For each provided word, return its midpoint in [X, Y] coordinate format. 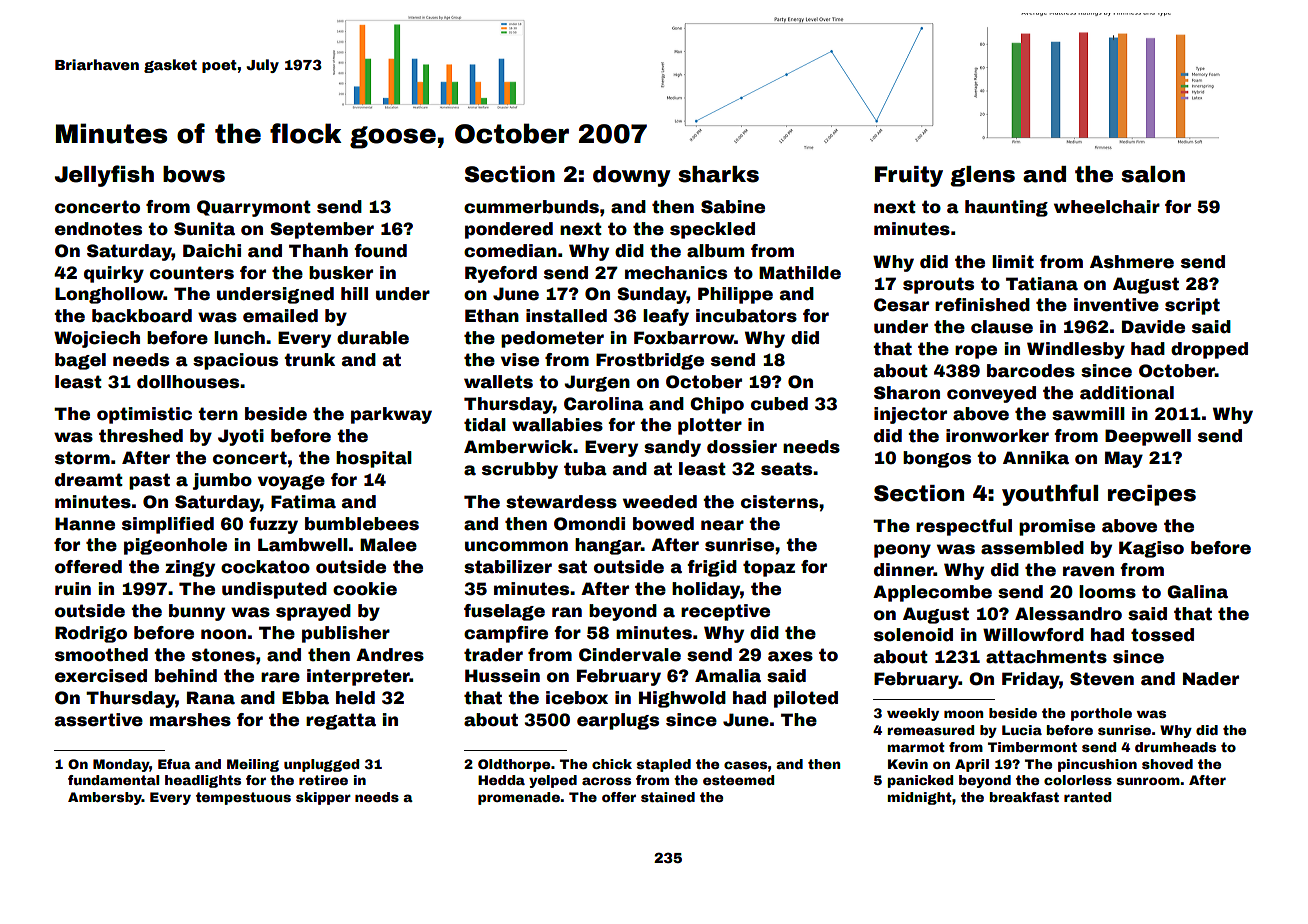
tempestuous [243, 798]
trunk [309, 360]
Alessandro [1068, 614]
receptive [725, 612]
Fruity [909, 176]
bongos [937, 459]
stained [668, 797]
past [149, 481]
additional [1127, 393]
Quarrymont [254, 208]
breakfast [1024, 797]
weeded [660, 502]
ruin [73, 589]
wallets [498, 382]
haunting [1006, 208]
